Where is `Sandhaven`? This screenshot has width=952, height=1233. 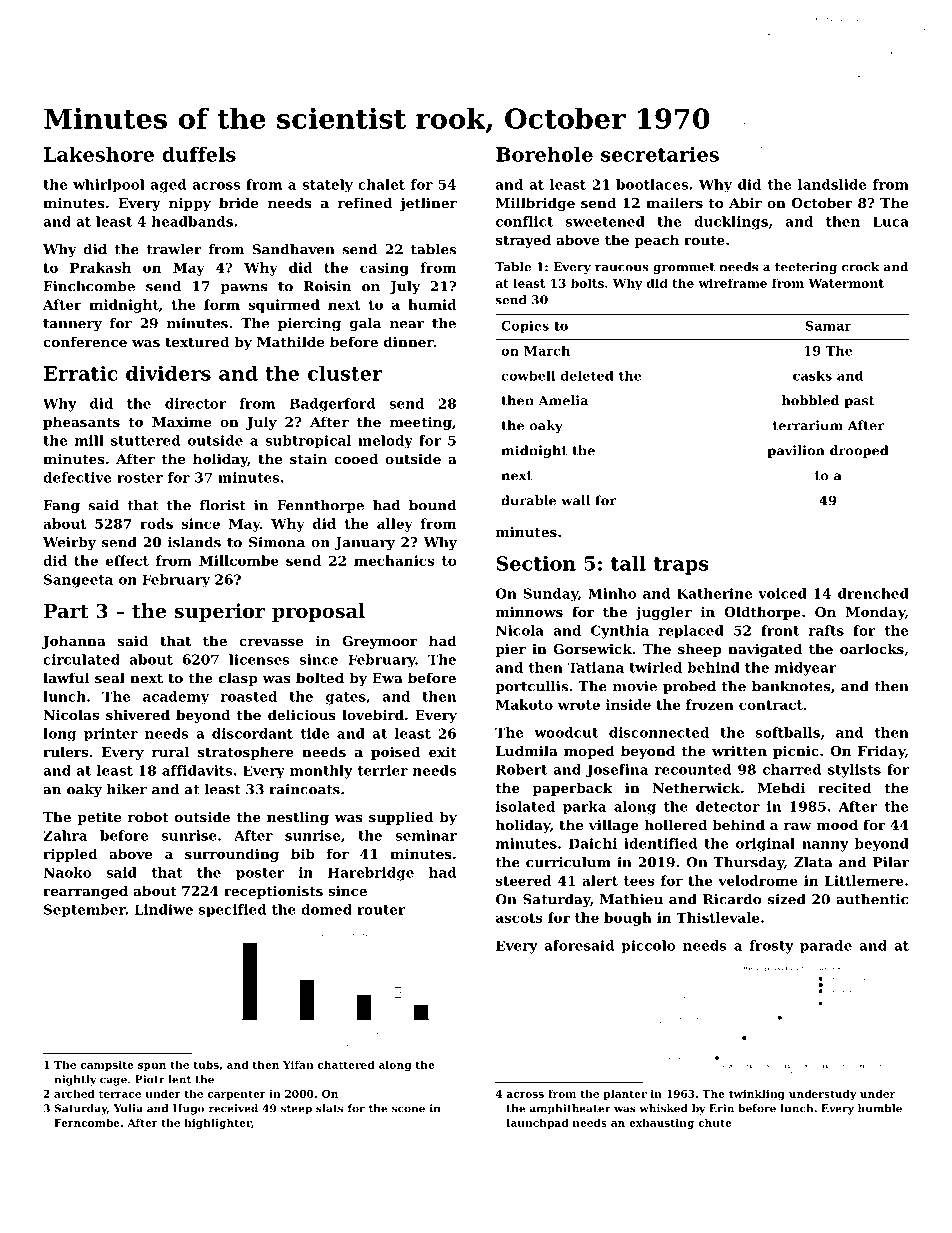
Sandhaven is located at coordinates (293, 249).
